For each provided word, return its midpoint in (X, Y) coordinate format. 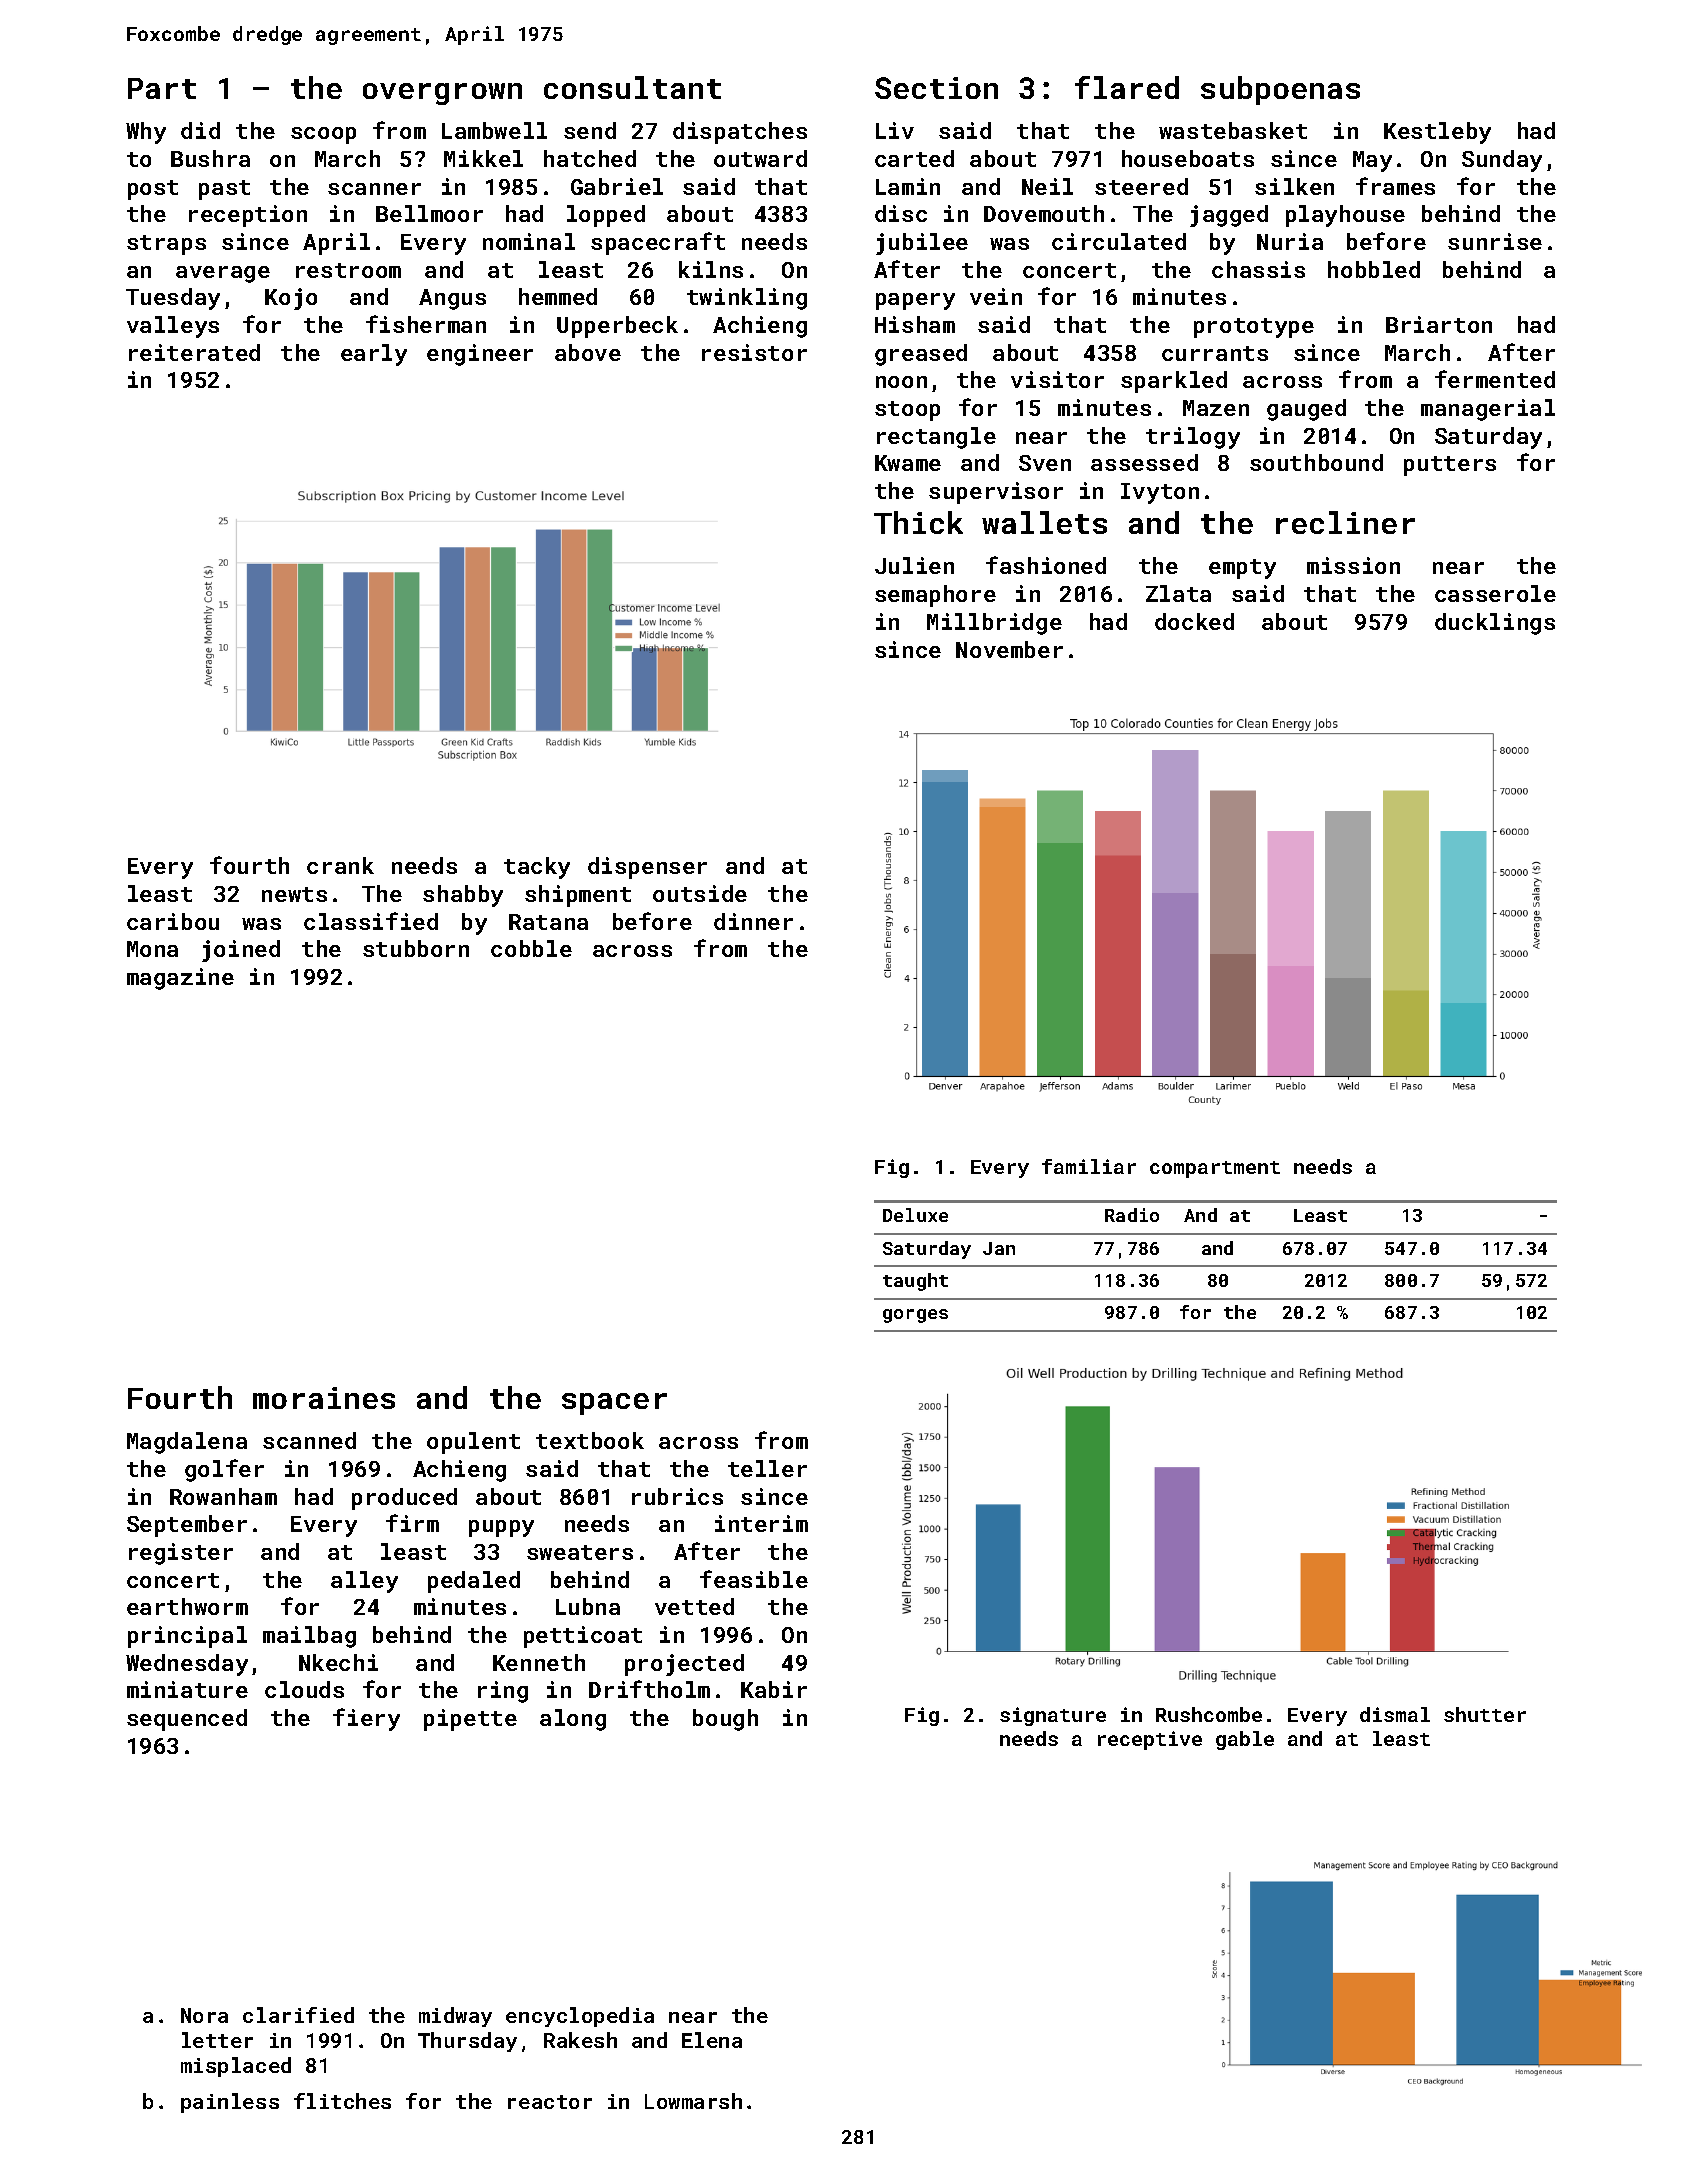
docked (1194, 621)
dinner (753, 921)
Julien (914, 565)
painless (230, 2103)
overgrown (442, 94)
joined (241, 951)
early (374, 355)
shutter (1485, 1714)
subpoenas (1280, 90)
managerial (1488, 410)
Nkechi (338, 1662)
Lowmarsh (693, 2101)
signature (1053, 1716)
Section (936, 88)
